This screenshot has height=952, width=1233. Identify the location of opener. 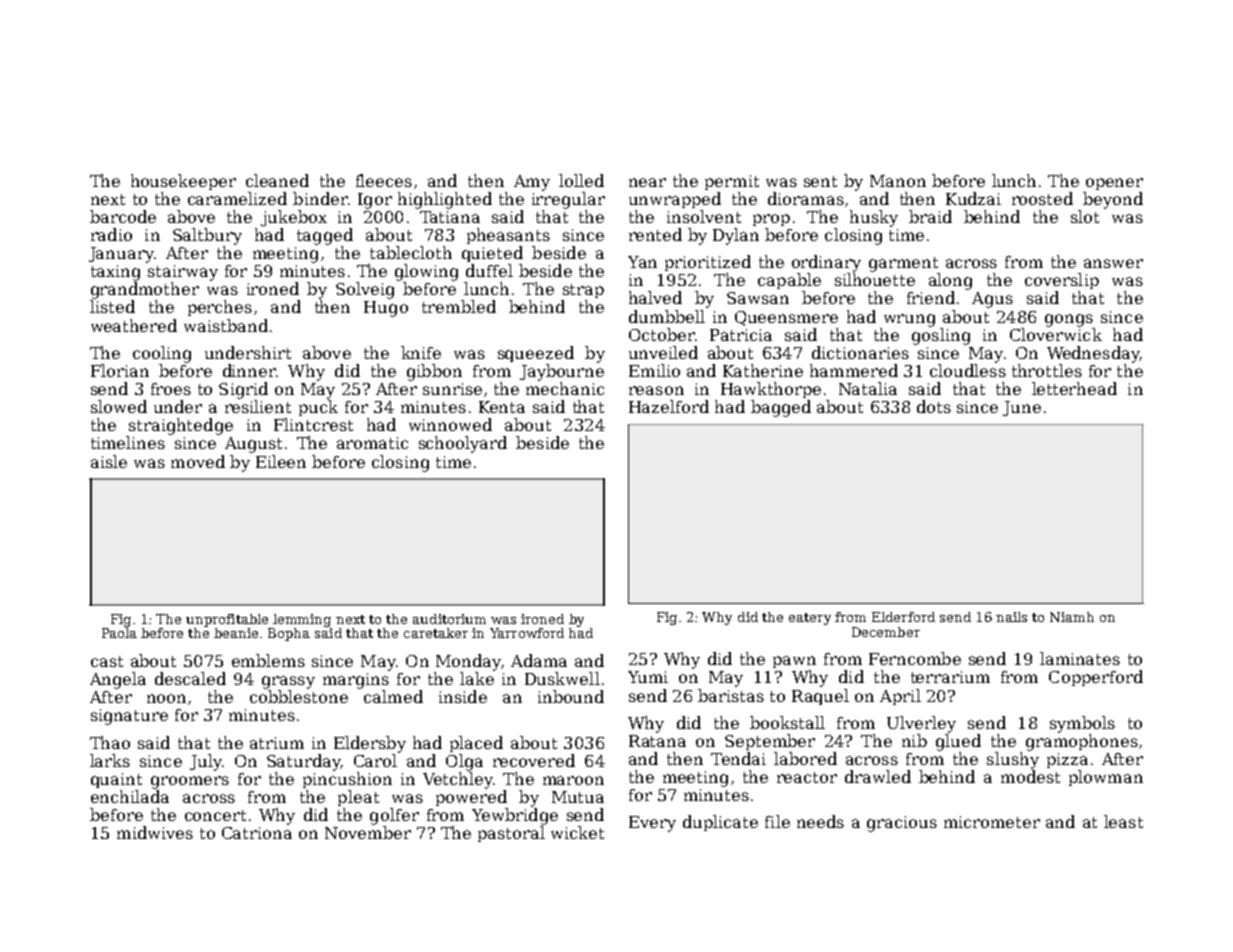
(1114, 184).
